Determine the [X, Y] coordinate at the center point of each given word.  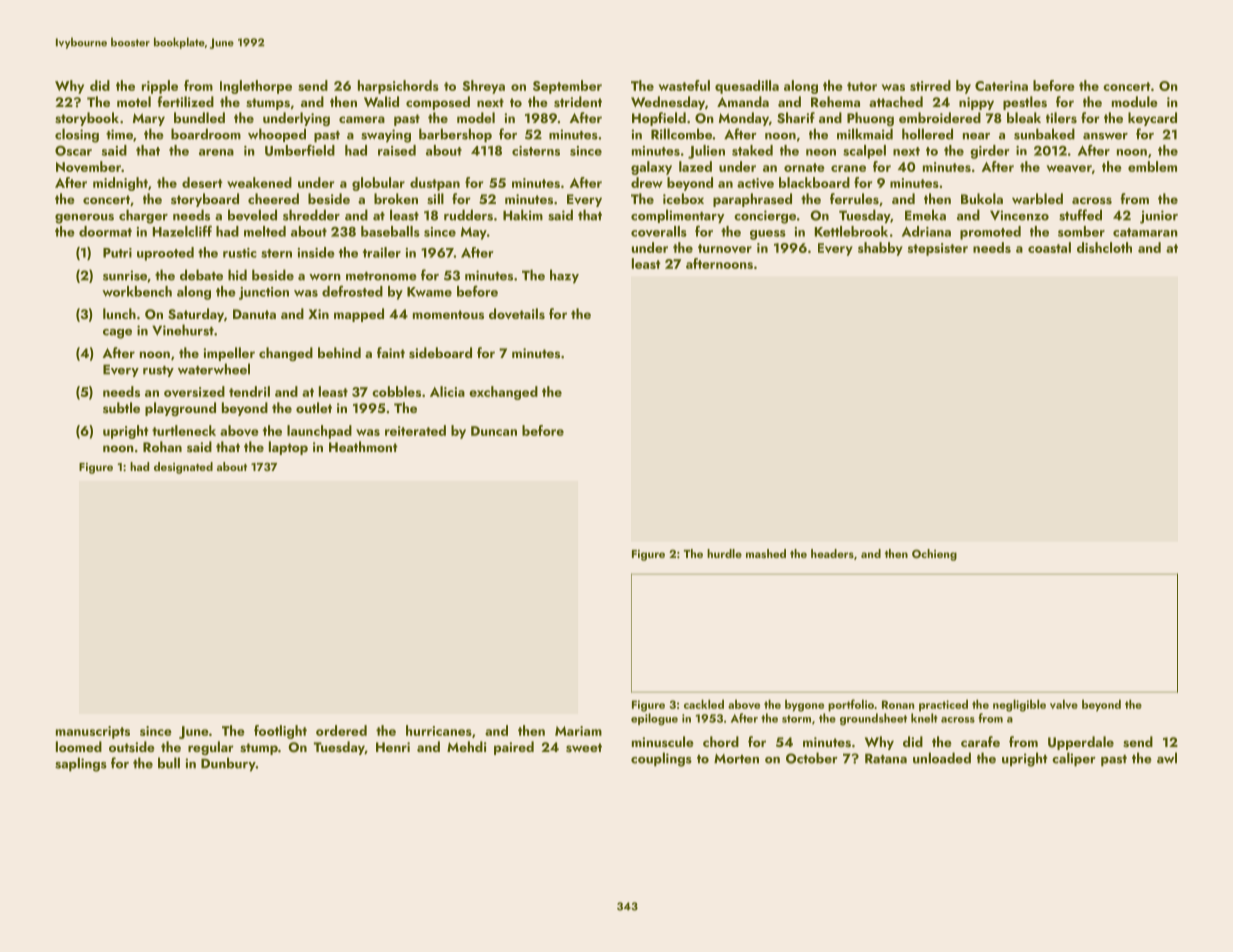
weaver [1069, 168]
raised [397, 150]
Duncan [494, 431]
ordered [341, 730]
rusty [158, 371]
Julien [706, 152]
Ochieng [934, 555]
